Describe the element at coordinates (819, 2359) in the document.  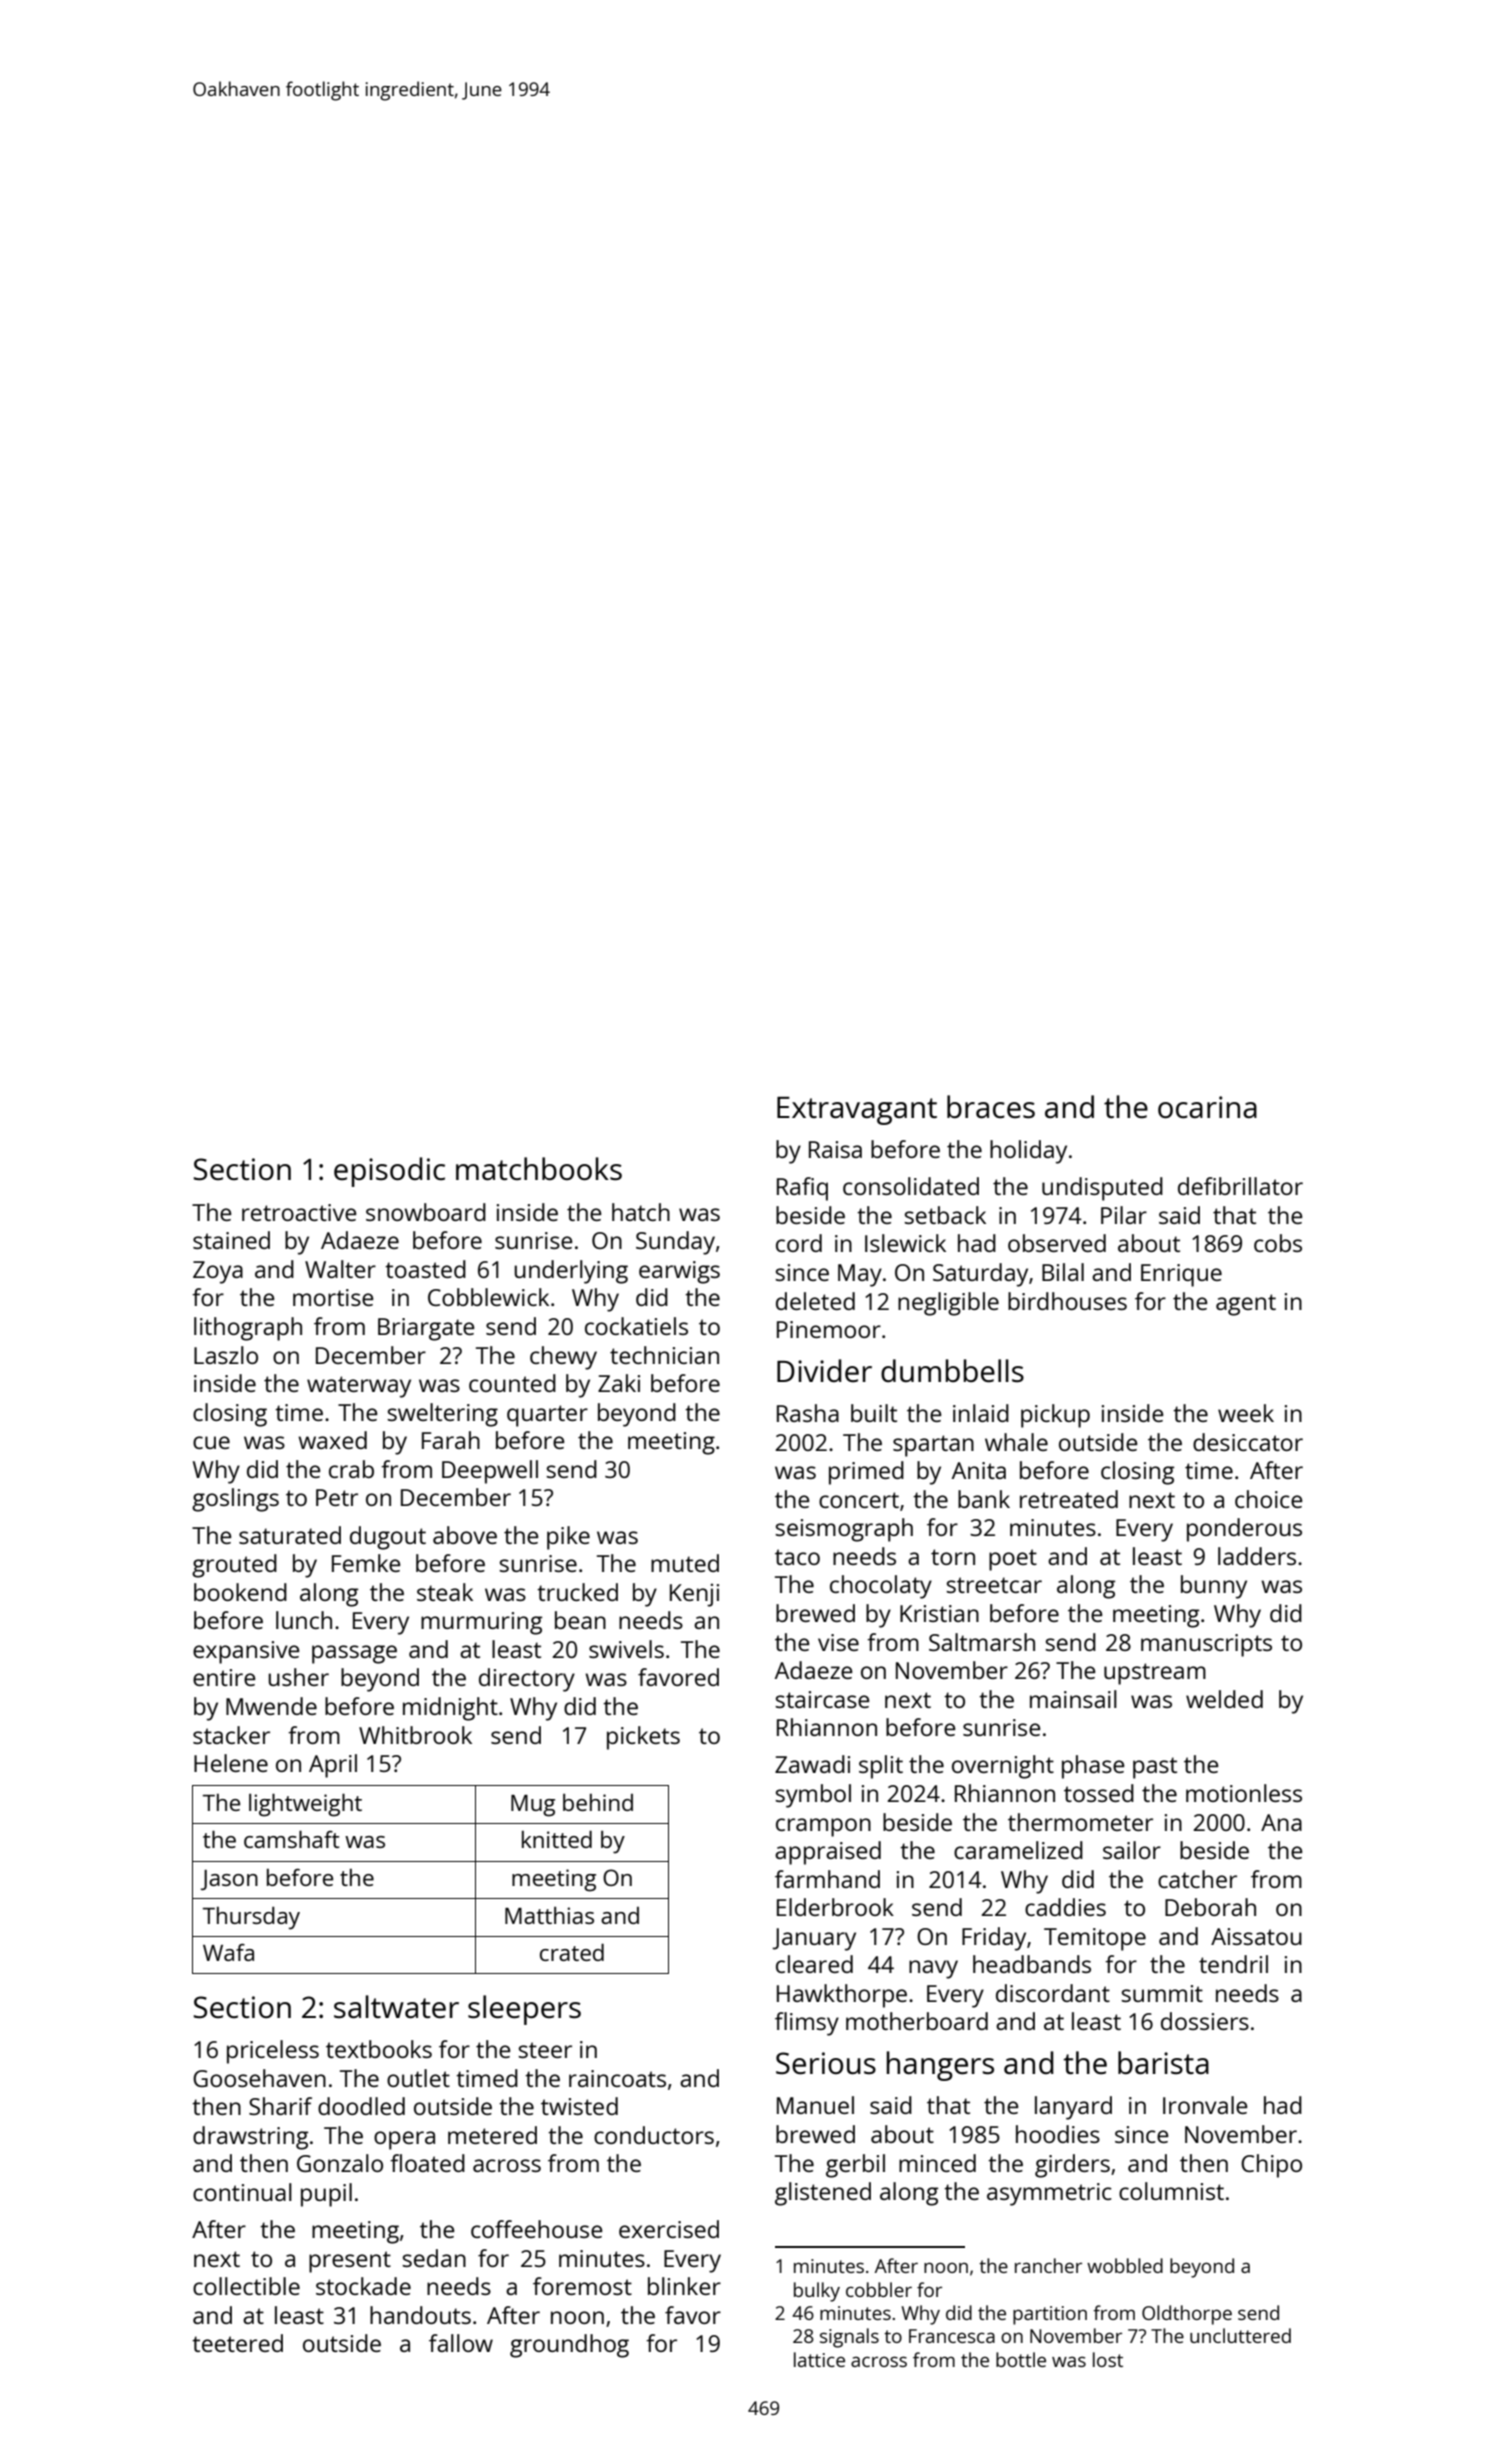
I see `lattice` at that location.
